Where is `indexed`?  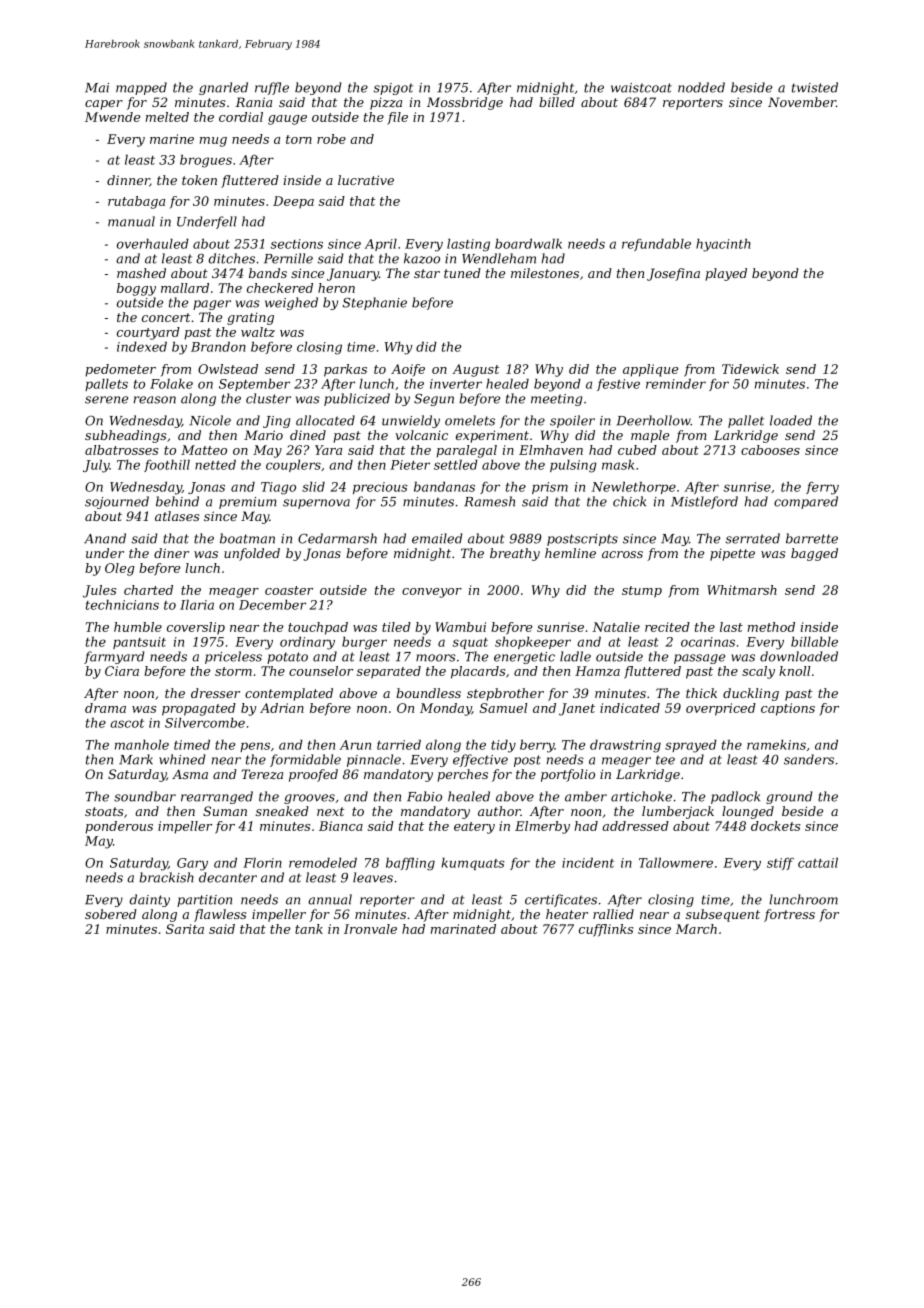
indexed is located at coordinates (142, 347).
